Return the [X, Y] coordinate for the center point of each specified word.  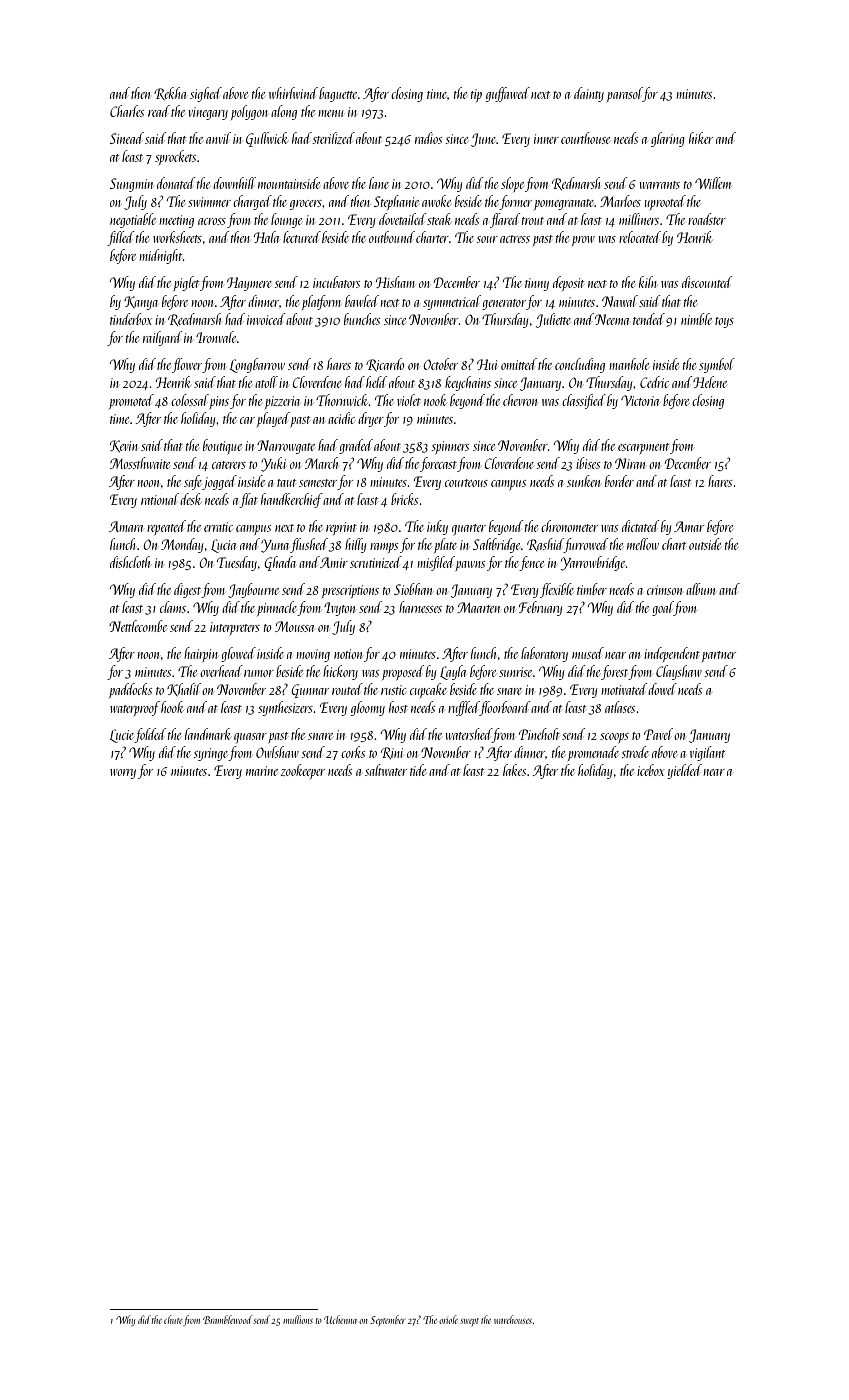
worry [123, 774]
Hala [266, 237]
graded [356, 446]
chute [173, 1319]
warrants [659, 185]
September [387, 1320]
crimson [664, 590]
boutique [222, 447]
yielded [684, 771]
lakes [514, 770]
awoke [436, 201]
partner [719, 656]
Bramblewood [228, 1319]
